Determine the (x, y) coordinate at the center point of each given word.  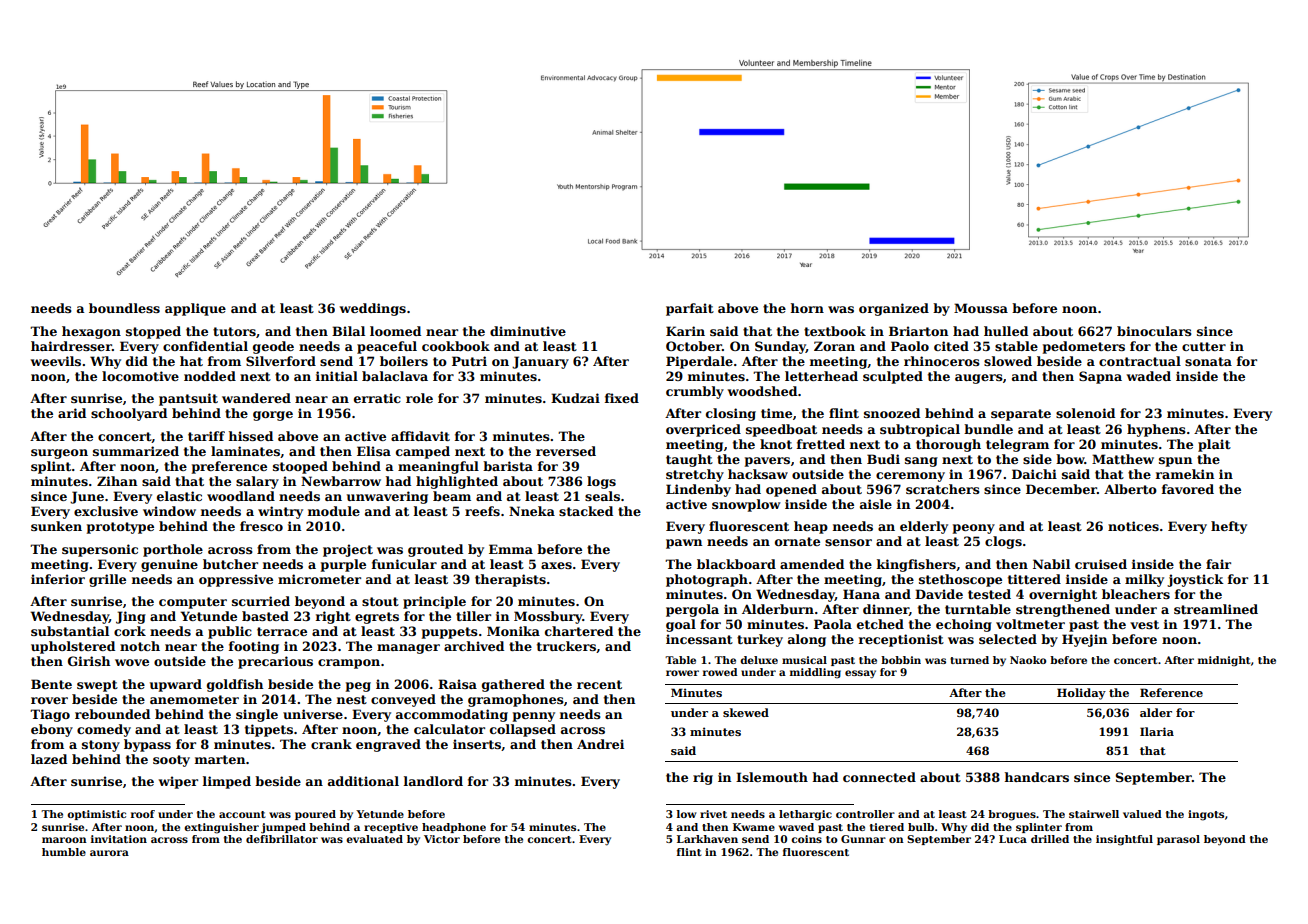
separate (1021, 415)
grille (107, 580)
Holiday (1081, 694)
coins (806, 839)
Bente (51, 684)
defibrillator (282, 839)
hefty (1229, 527)
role (419, 398)
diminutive (528, 331)
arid (72, 413)
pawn (684, 544)
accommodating (452, 715)
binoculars (1154, 331)
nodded (210, 376)
